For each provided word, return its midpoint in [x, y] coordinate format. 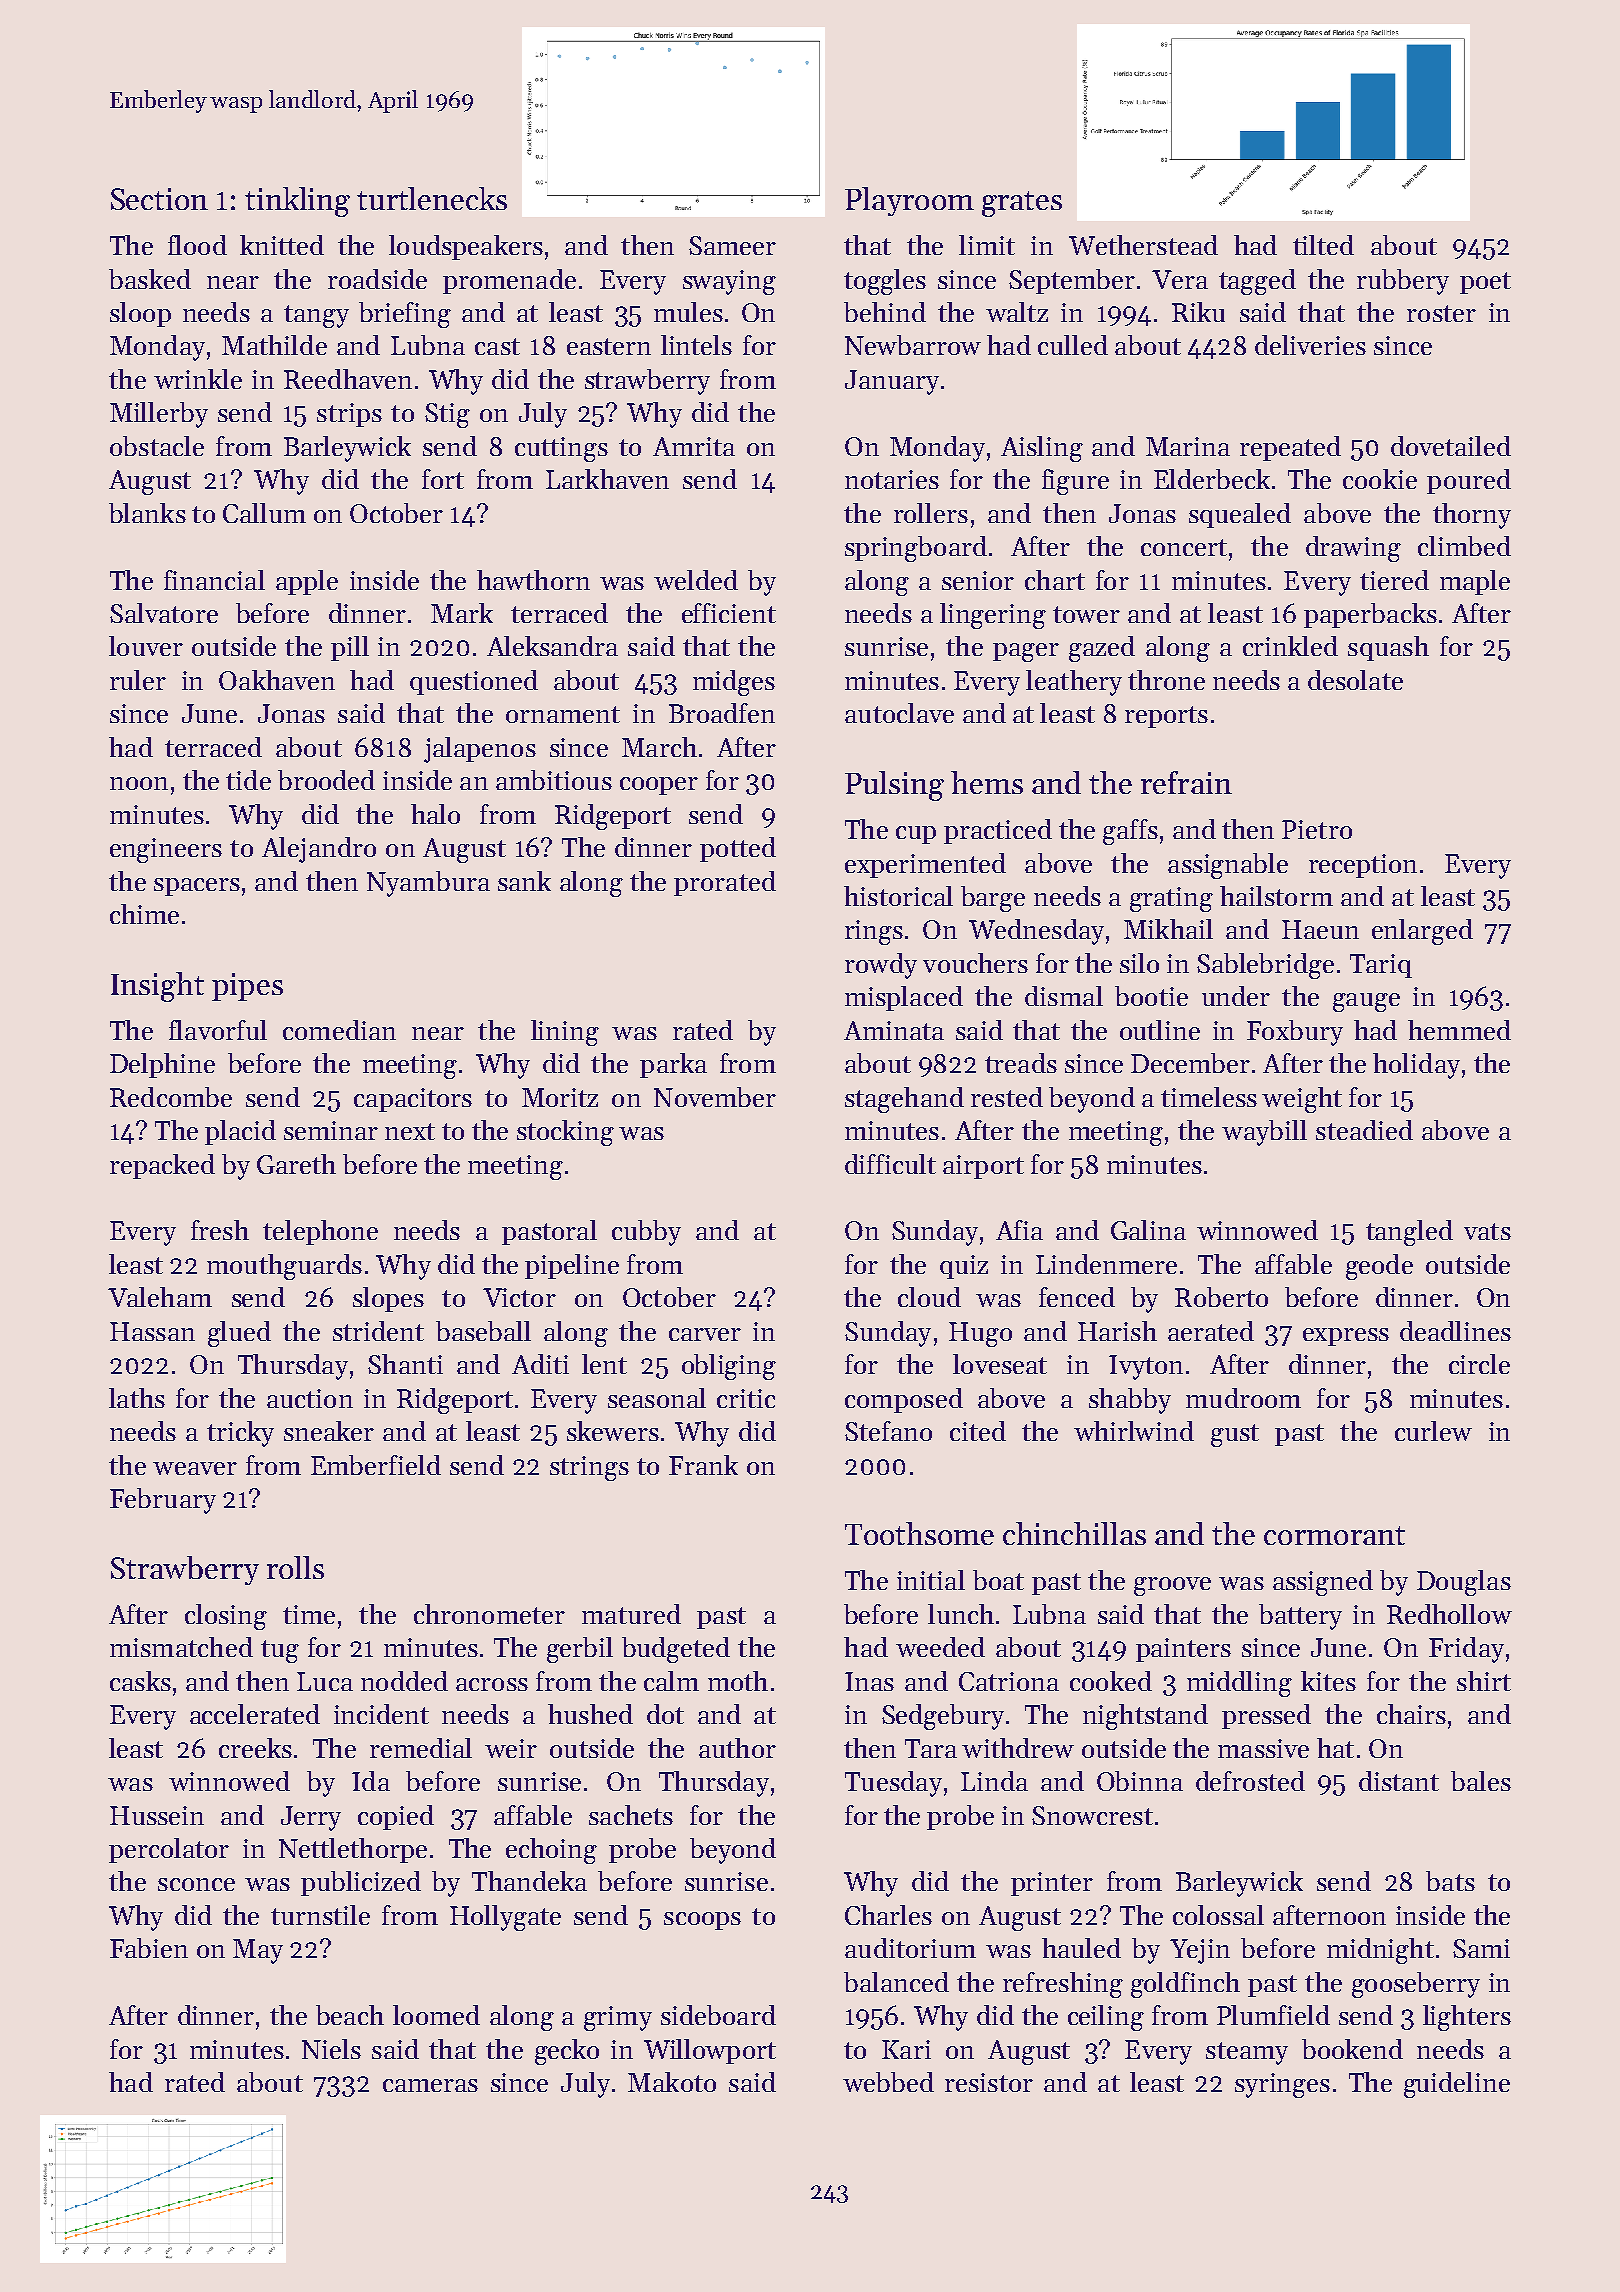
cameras [430, 2085]
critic [746, 1398]
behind [885, 312]
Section [159, 199]
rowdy [881, 966]
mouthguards [284, 1267]
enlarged [1422, 932]
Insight [157, 987]
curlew [1433, 1431]
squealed [1240, 515]
